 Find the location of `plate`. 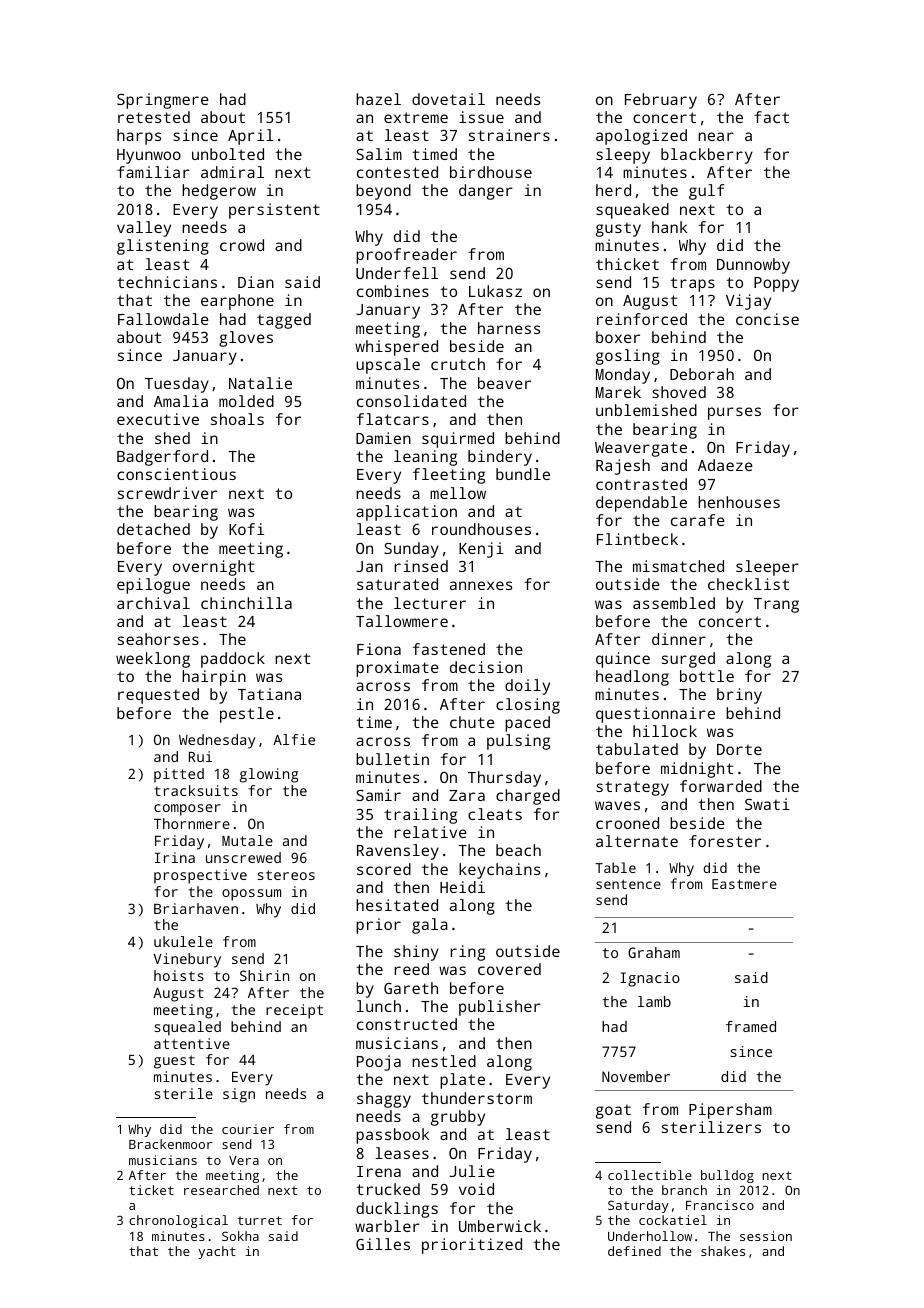

plate is located at coordinates (462, 1081).
